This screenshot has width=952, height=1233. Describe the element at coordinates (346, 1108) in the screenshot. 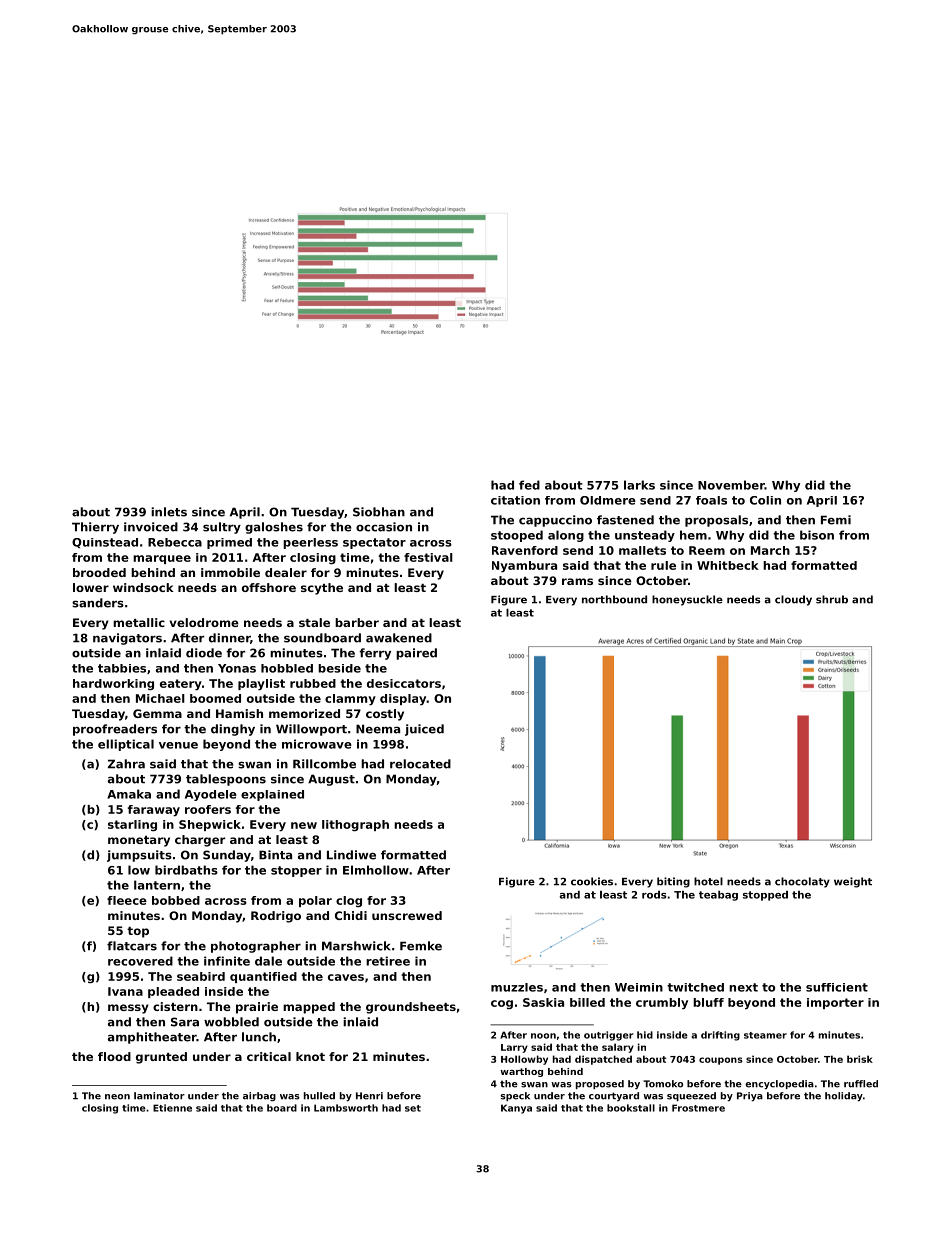

I see `Lambsworth` at that location.
